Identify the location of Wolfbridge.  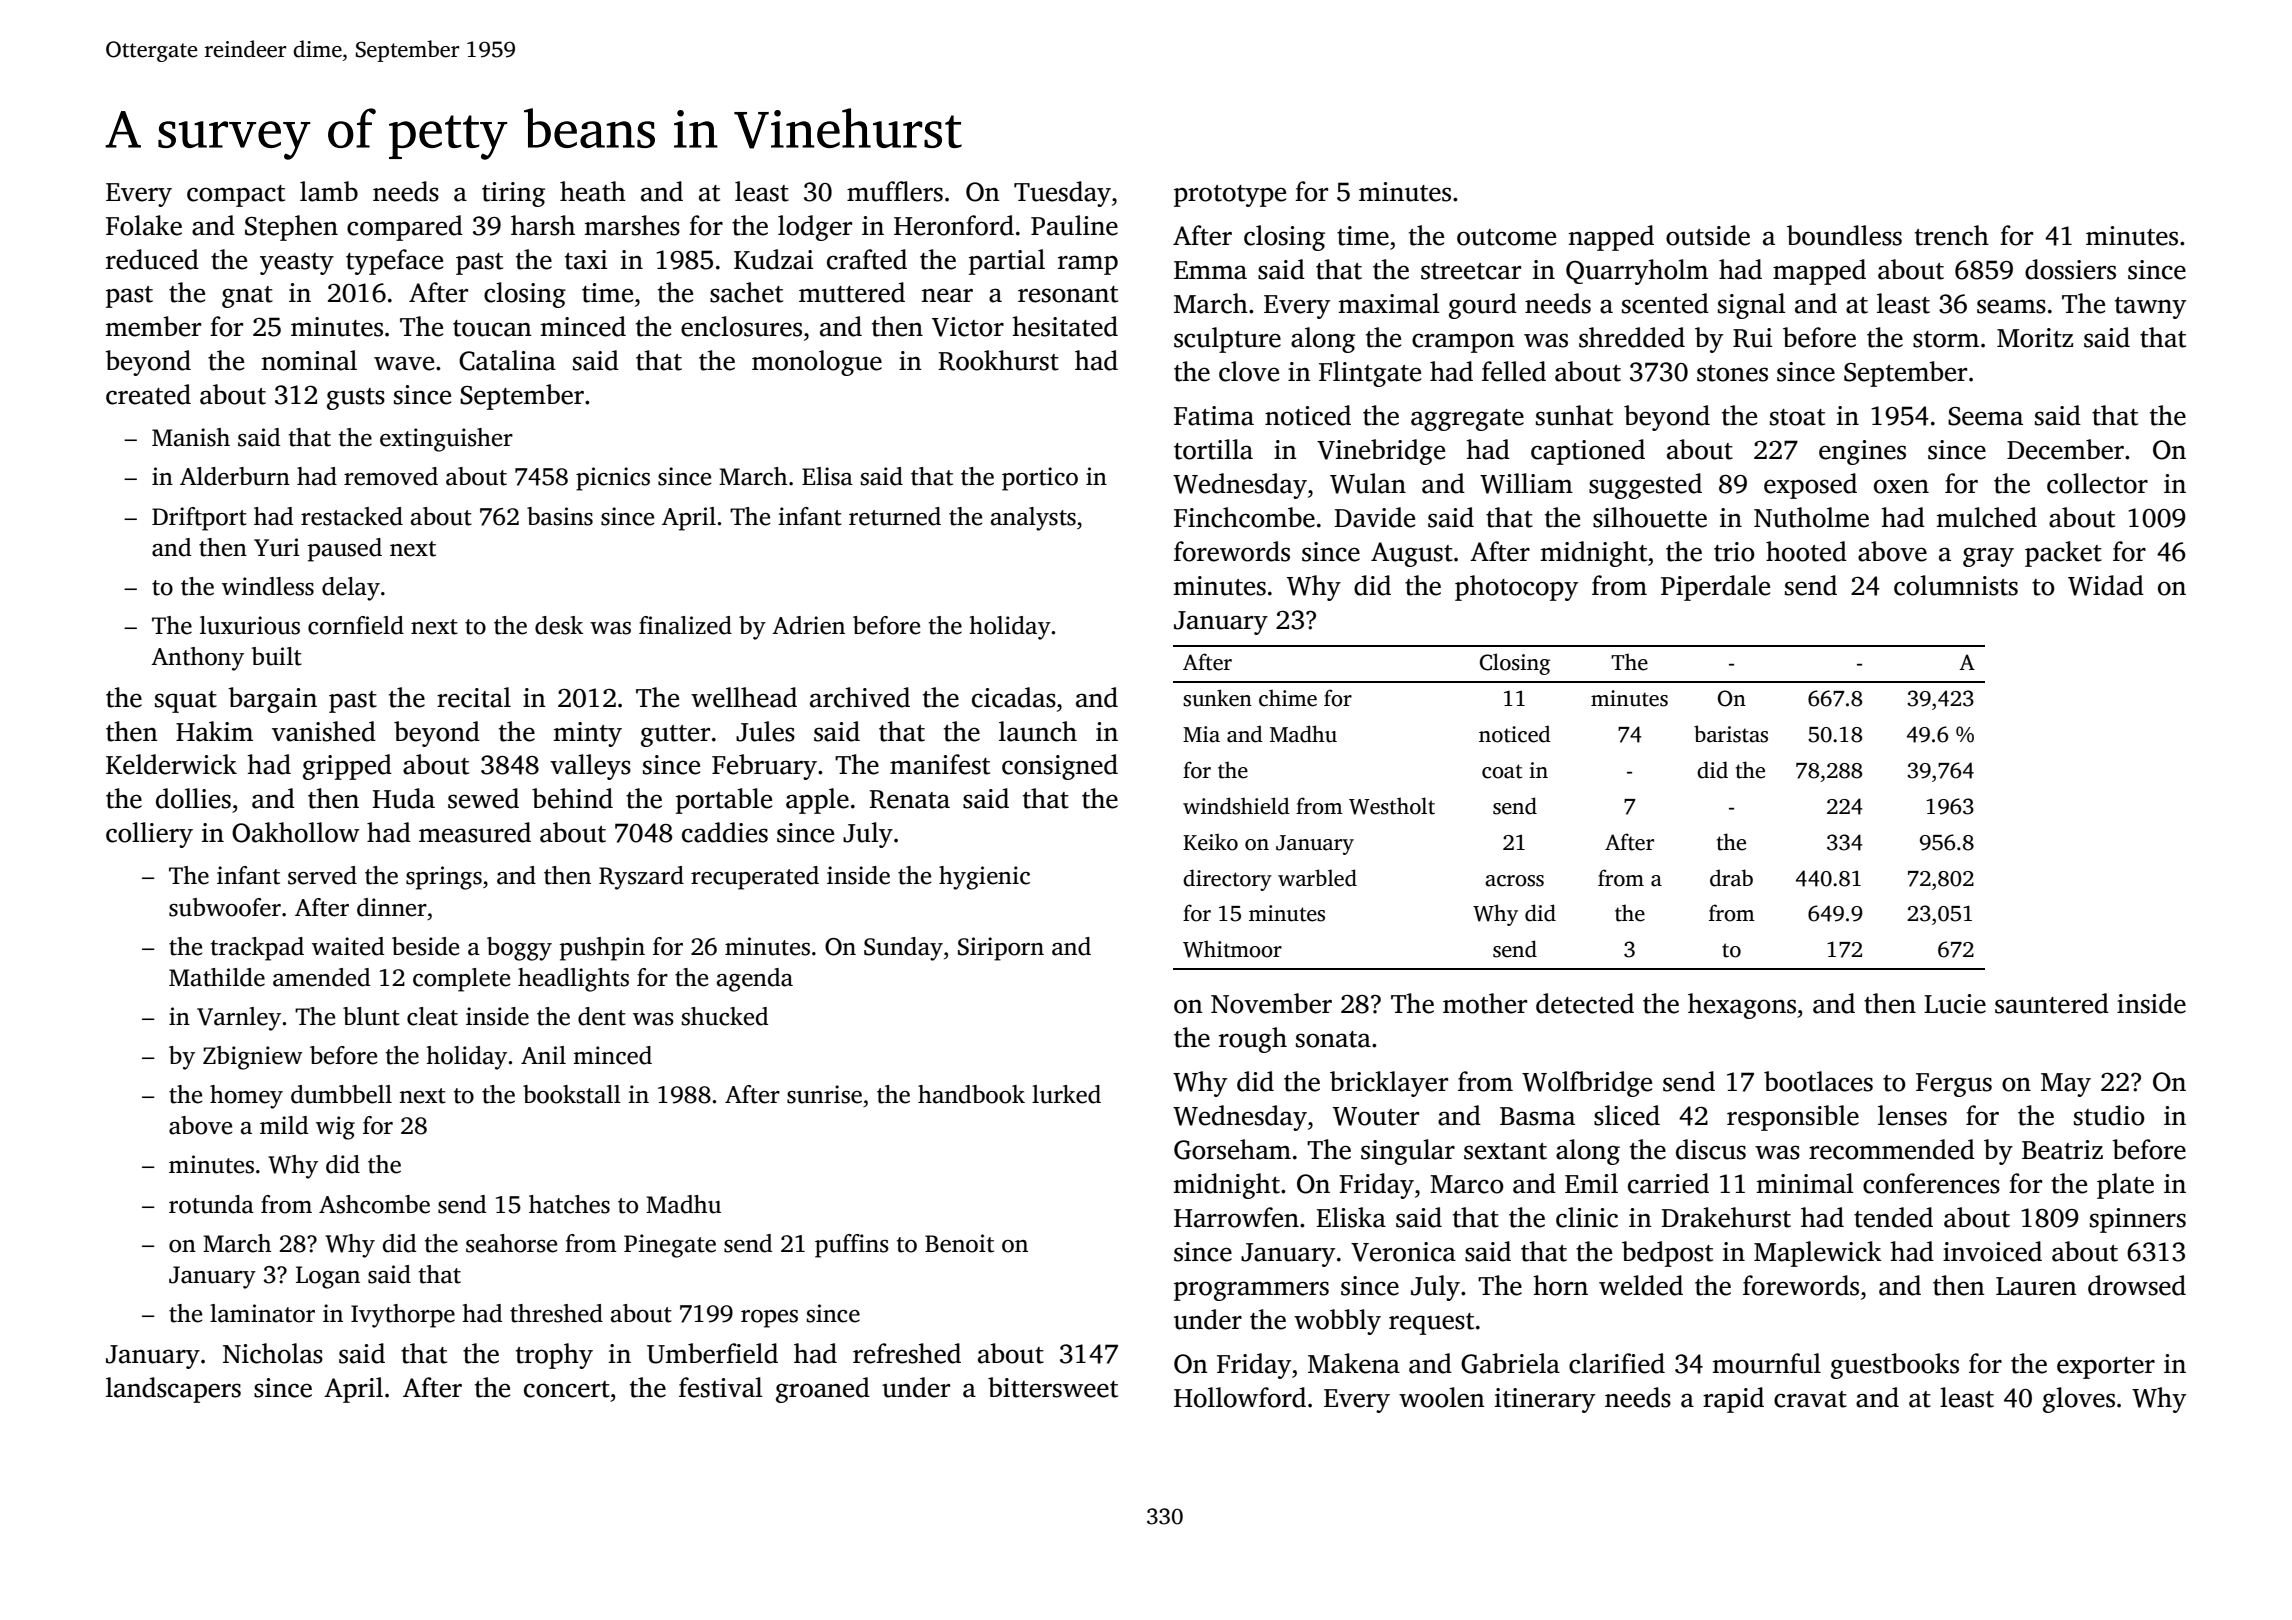
(1587, 1084).
